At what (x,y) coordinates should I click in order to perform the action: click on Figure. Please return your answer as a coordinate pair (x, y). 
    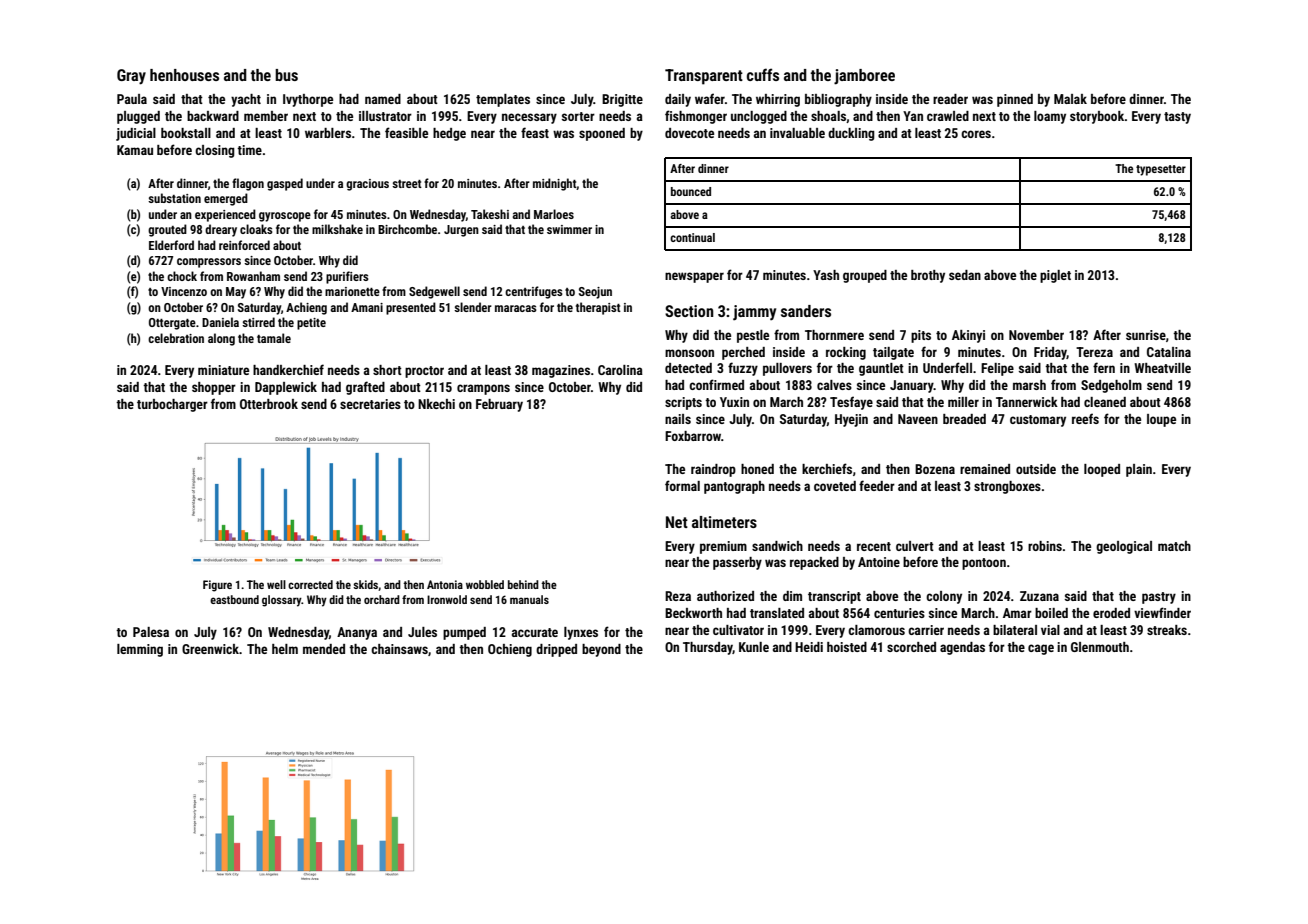
    Looking at the image, I should click on (217, 586).
